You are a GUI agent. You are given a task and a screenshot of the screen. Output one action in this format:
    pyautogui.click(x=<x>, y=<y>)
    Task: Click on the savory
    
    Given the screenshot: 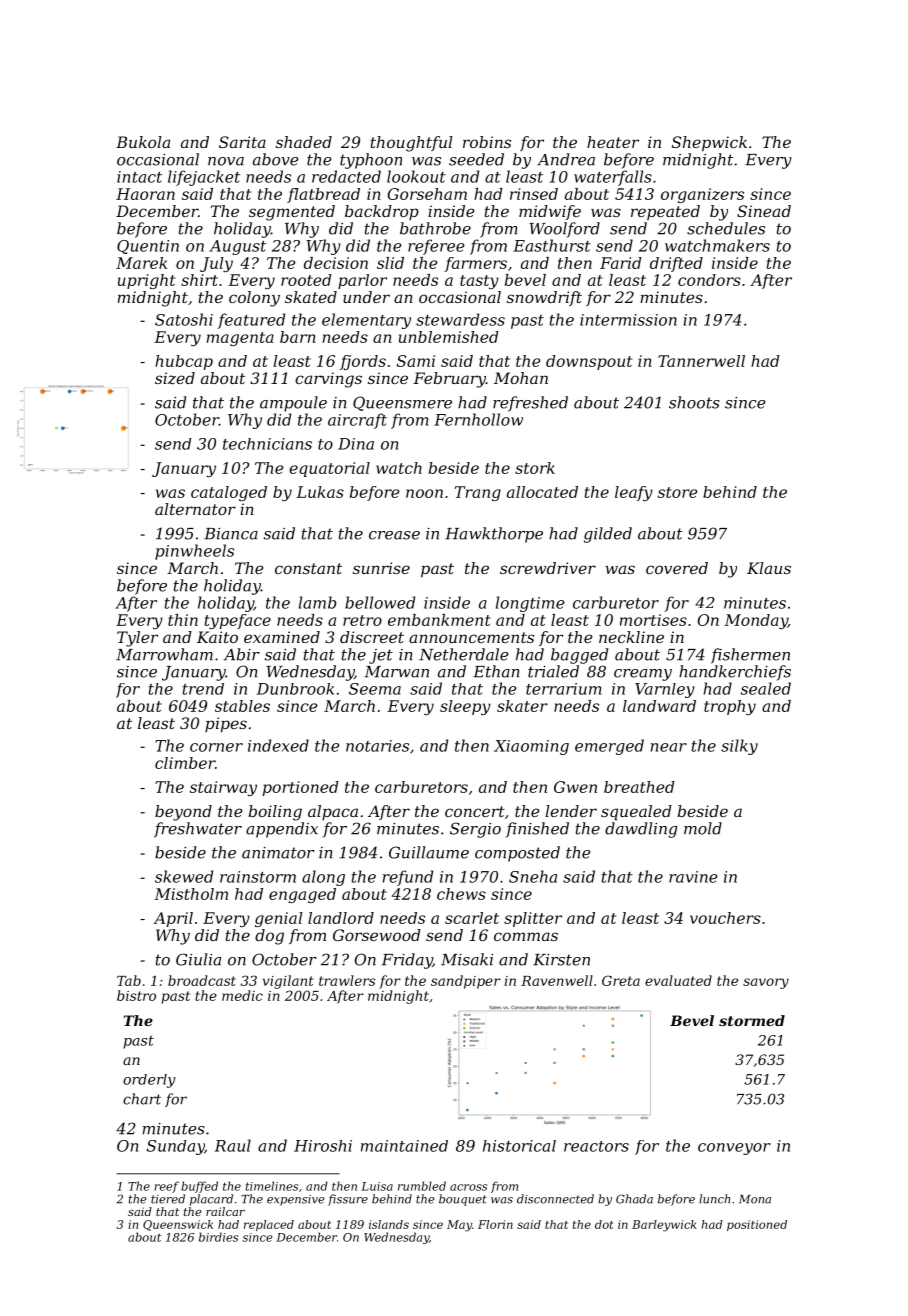 What is the action you would take?
    pyautogui.click(x=766, y=983)
